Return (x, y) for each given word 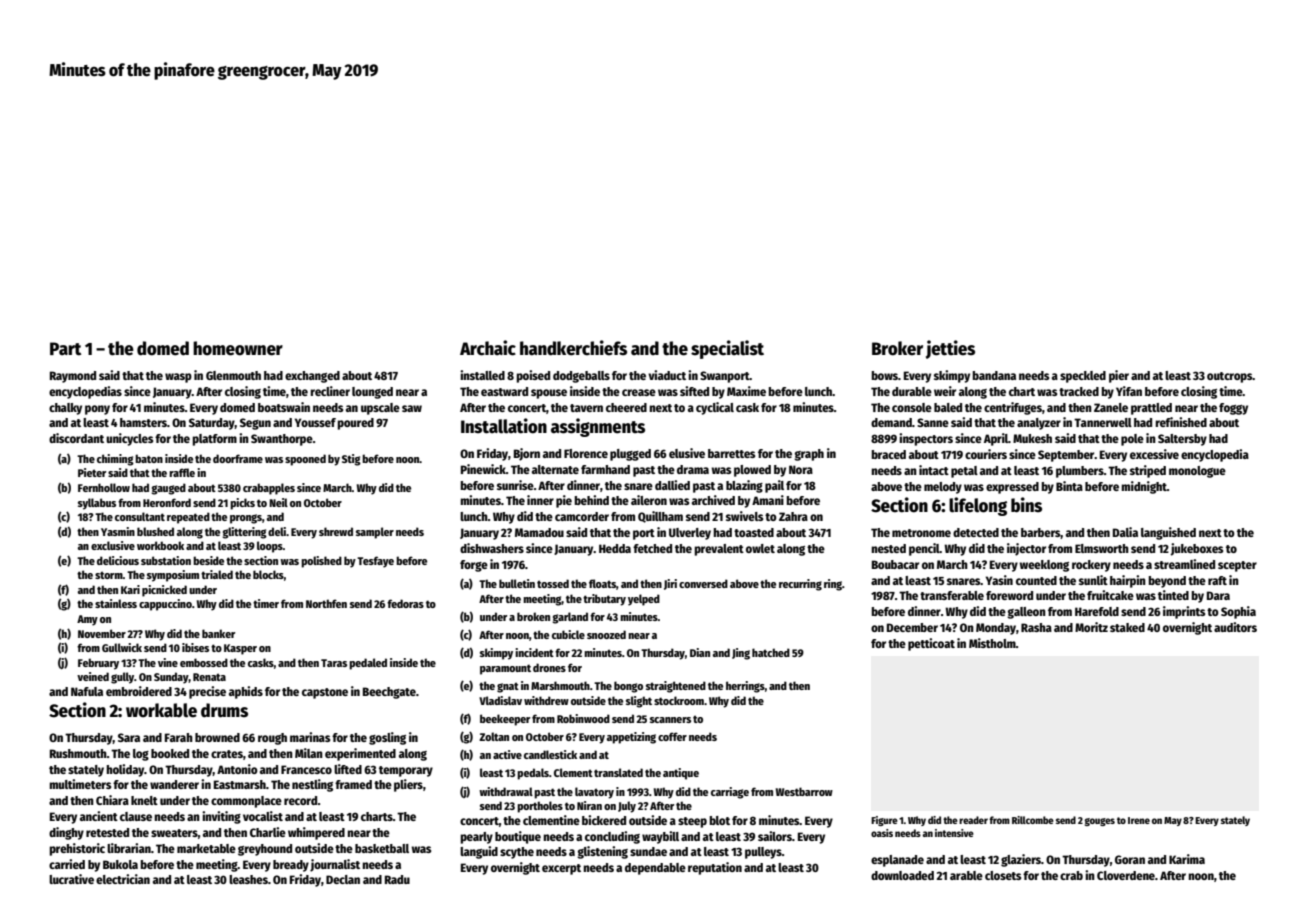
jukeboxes (1196, 549)
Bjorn (527, 454)
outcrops (1230, 377)
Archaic (488, 348)
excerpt (561, 869)
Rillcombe (1033, 820)
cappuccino (165, 605)
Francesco (306, 769)
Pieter (92, 472)
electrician (123, 879)
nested (888, 548)
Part (65, 349)
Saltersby (1182, 440)
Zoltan (494, 736)
